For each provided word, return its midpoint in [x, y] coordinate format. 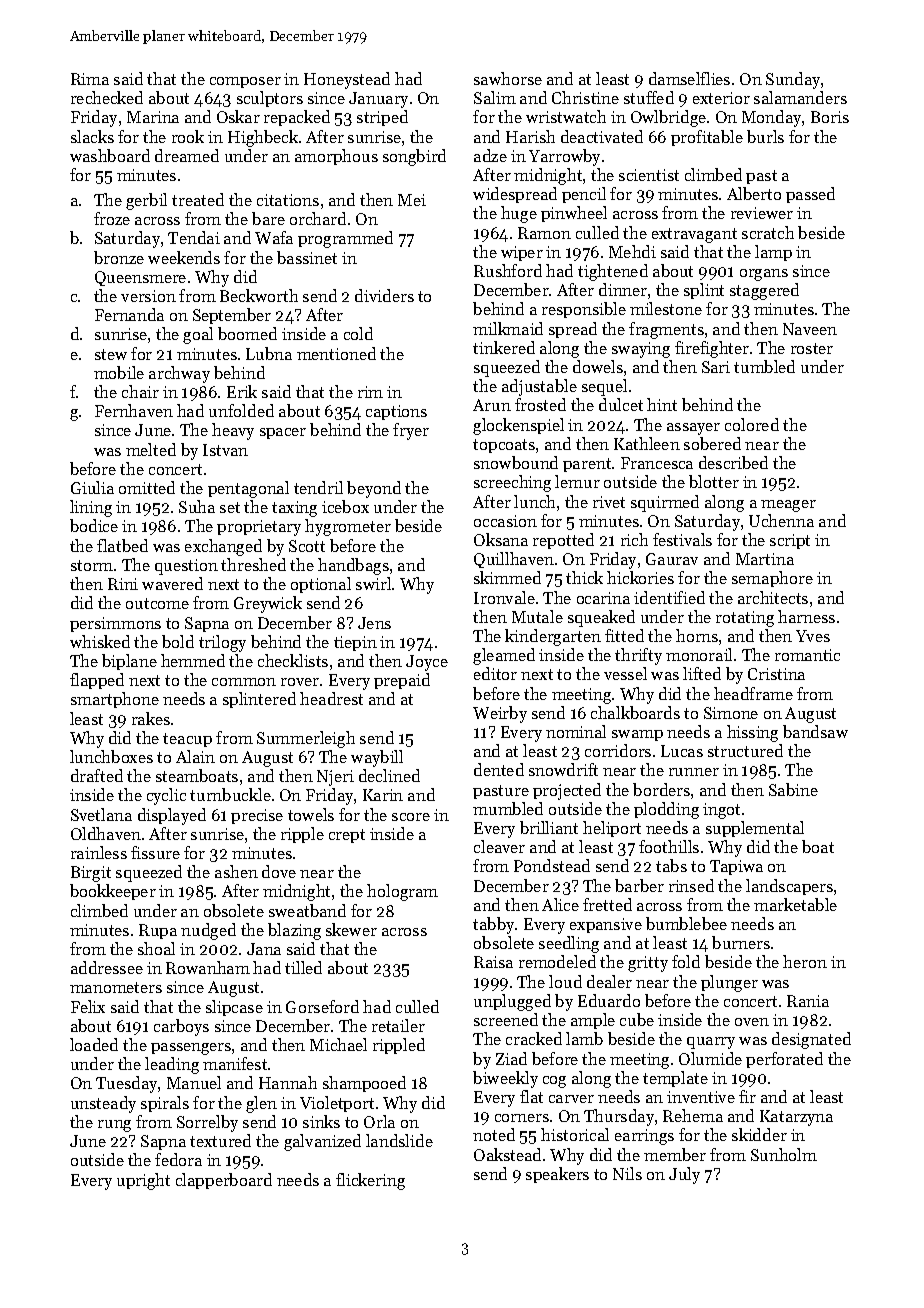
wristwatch [566, 116]
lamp [773, 253]
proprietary [259, 528]
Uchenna [781, 520]
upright [143, 1181]
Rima [90, 79]
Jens [374, 623]
